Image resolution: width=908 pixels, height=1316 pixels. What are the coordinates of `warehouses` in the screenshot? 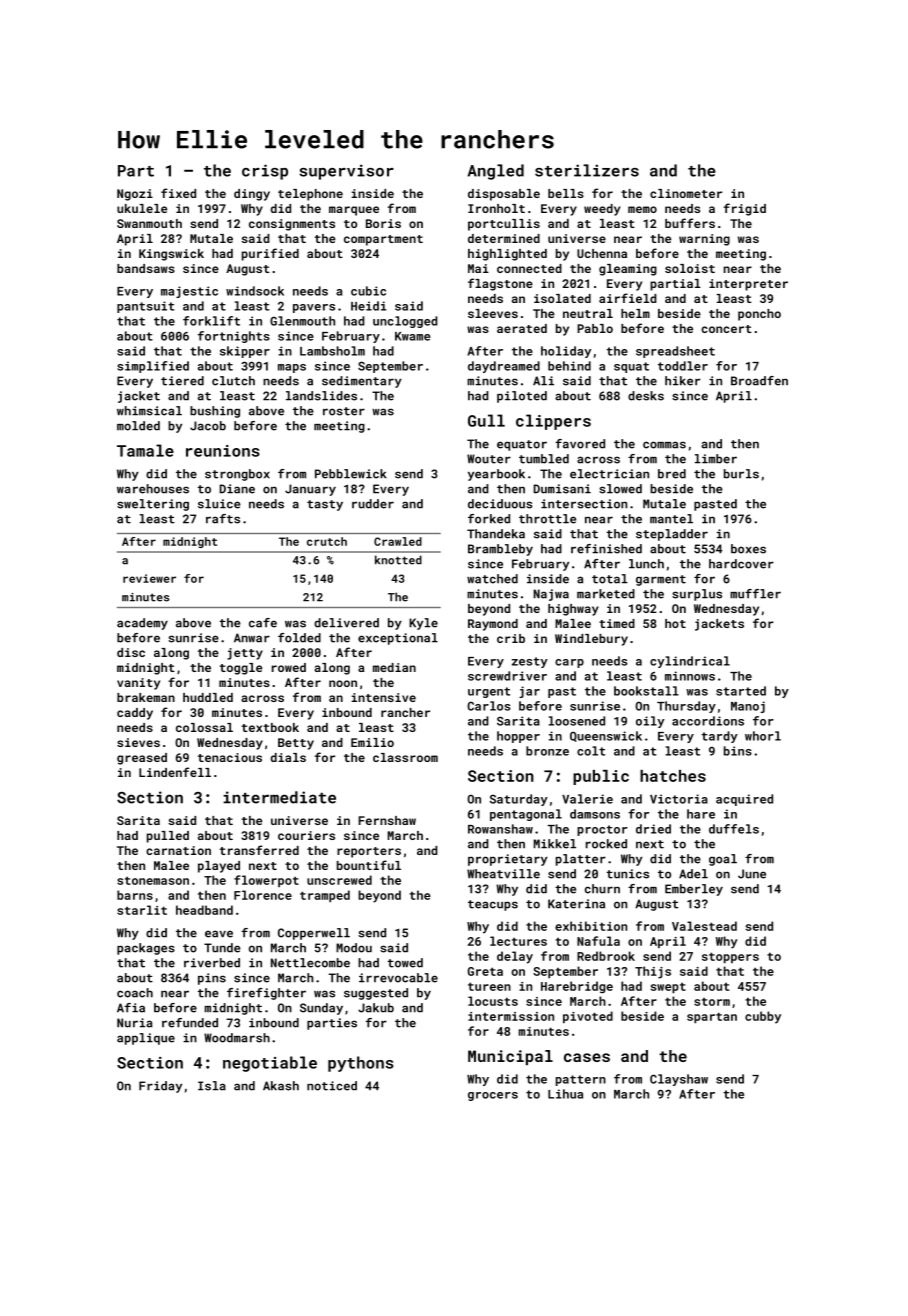 It's located at (153, 489).
